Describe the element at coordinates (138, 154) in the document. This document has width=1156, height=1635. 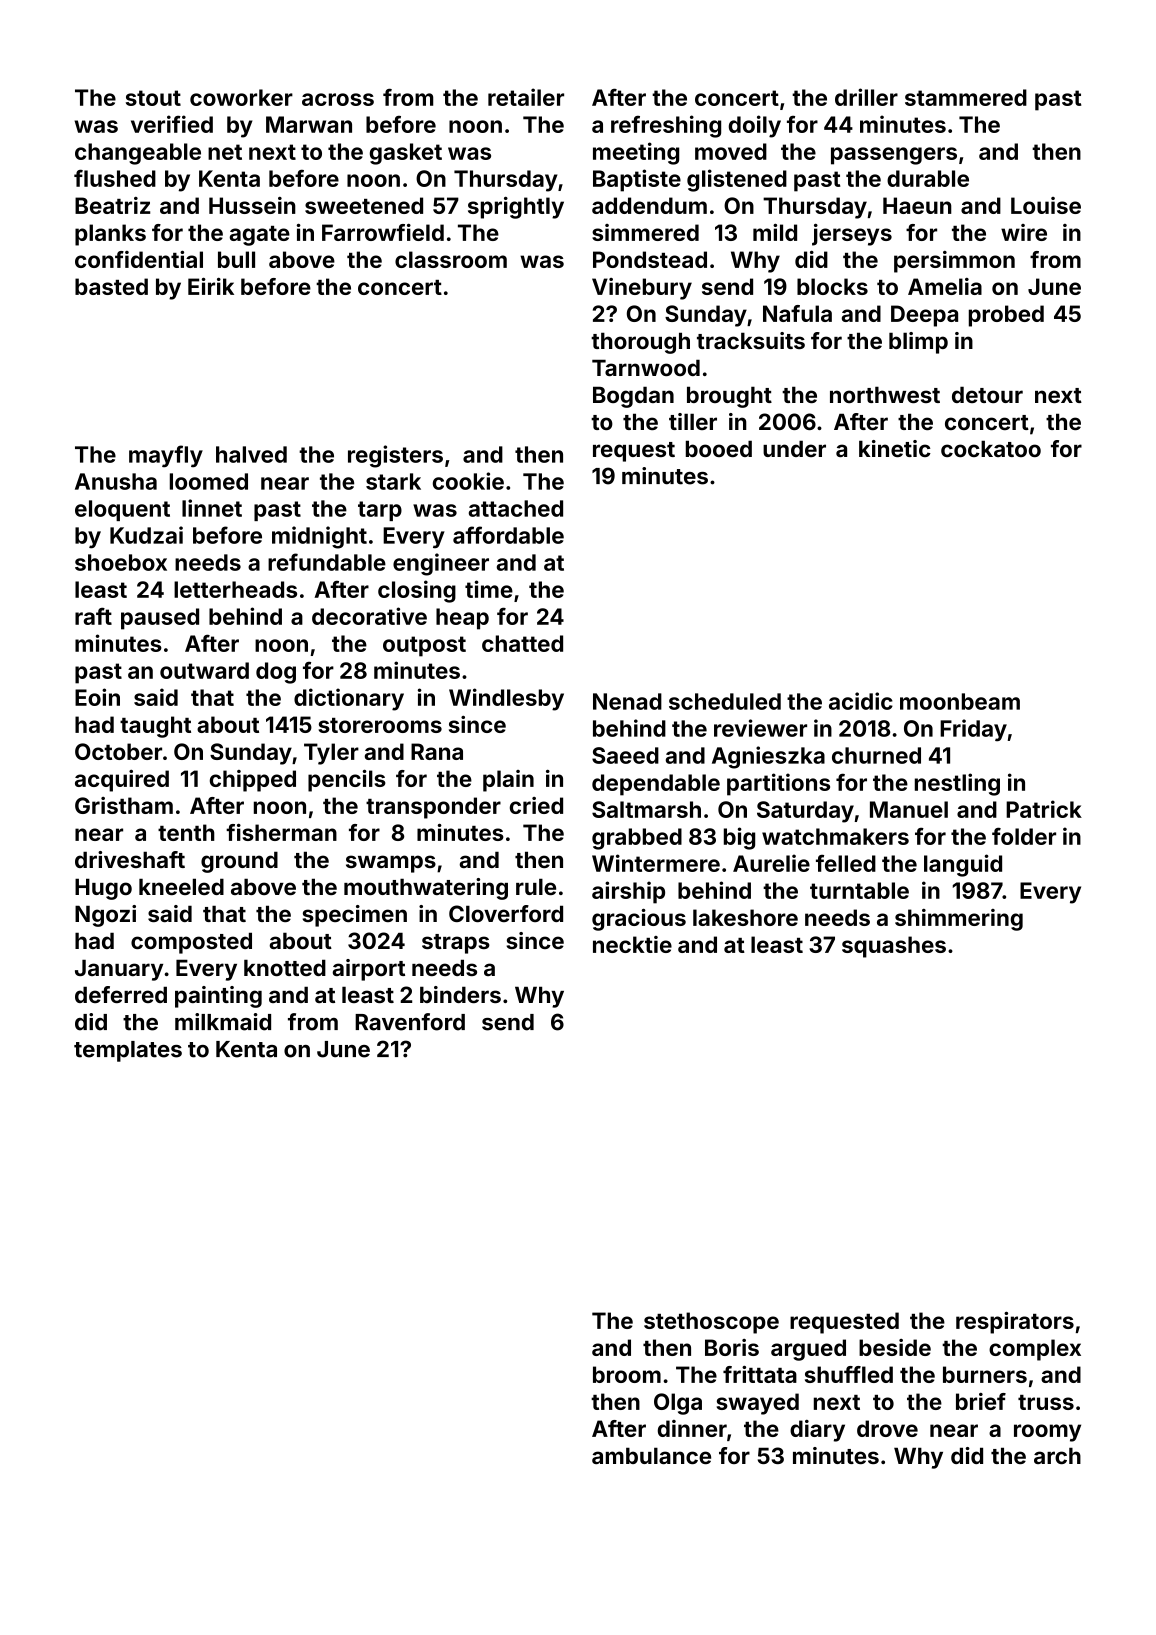
I see `changeable` at that location.
